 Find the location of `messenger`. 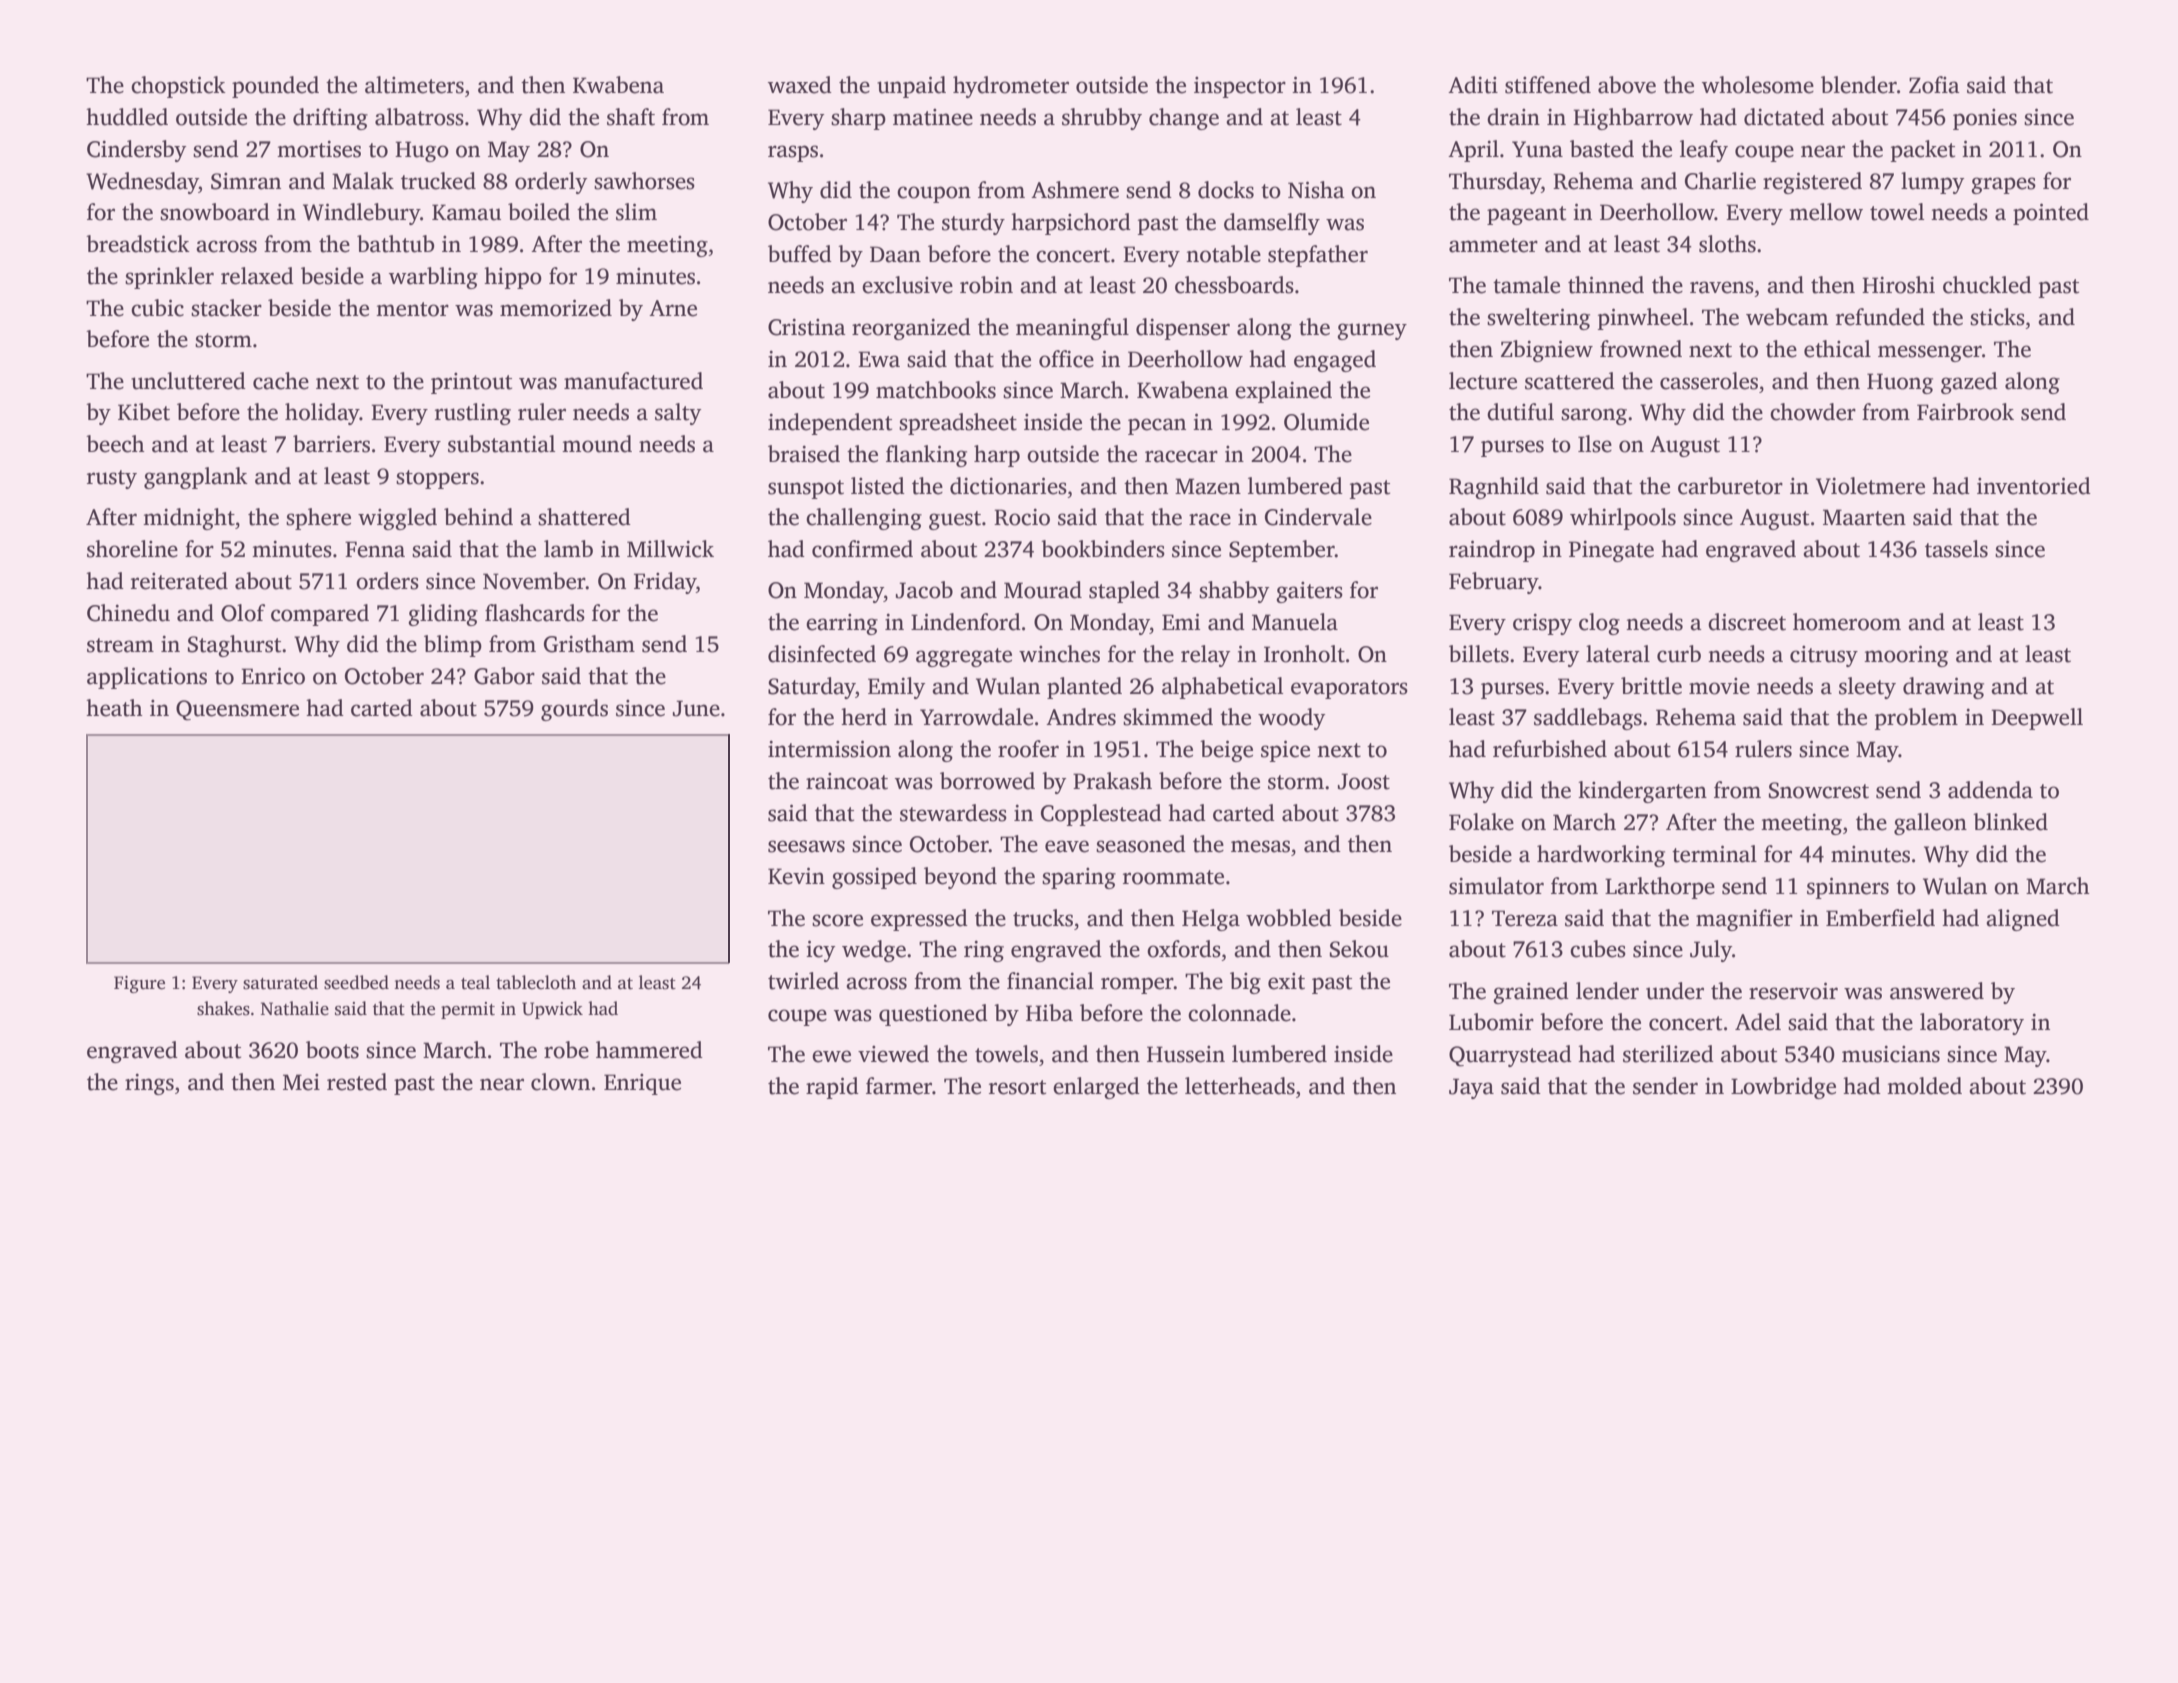

messenger is located at coordinates (1930, 353).
